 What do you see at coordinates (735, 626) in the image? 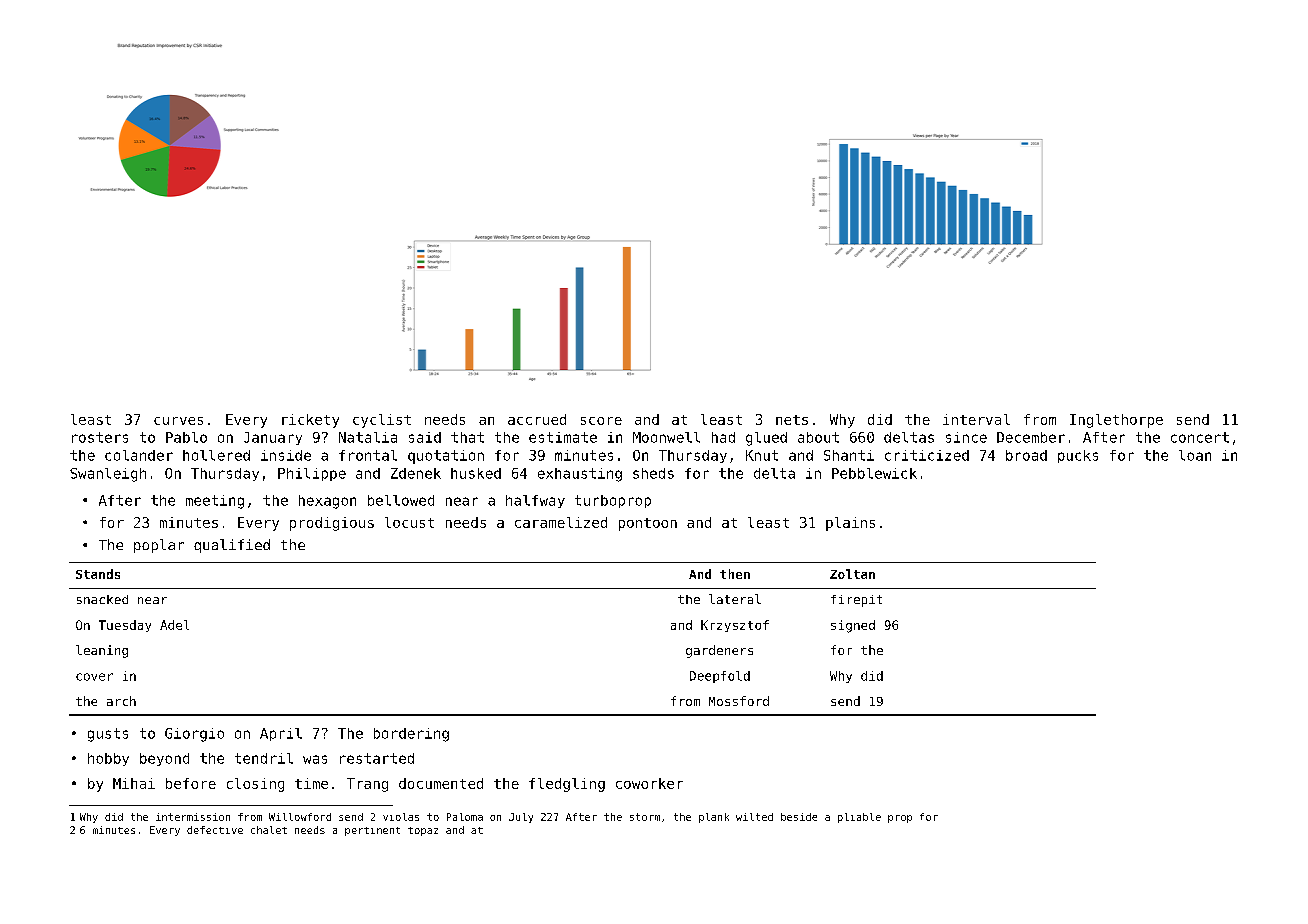
I see `Krzysztof` at bounding box center [735, 626].
